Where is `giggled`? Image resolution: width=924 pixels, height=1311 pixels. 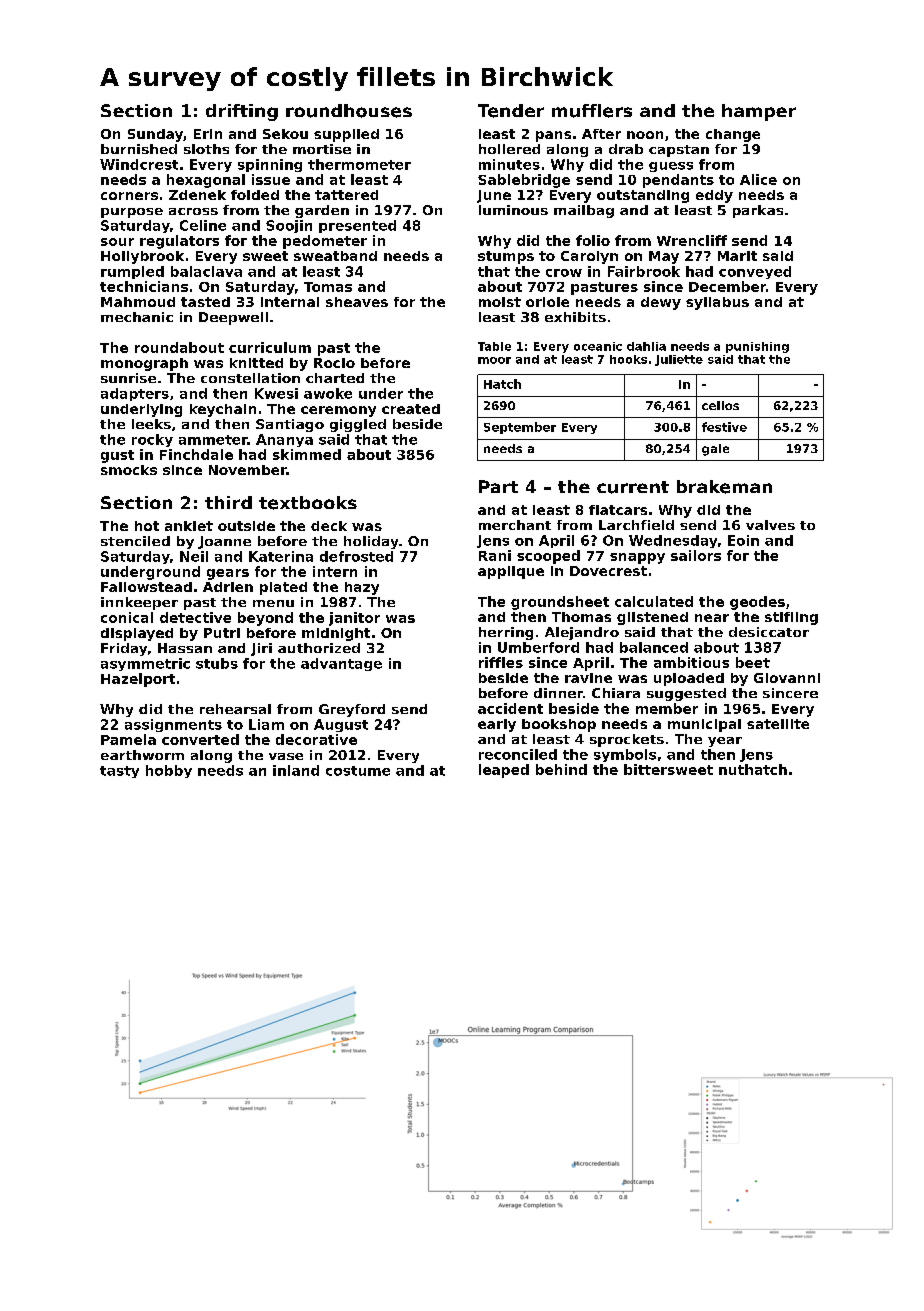 giggled is located at coordinates (358, 425).
